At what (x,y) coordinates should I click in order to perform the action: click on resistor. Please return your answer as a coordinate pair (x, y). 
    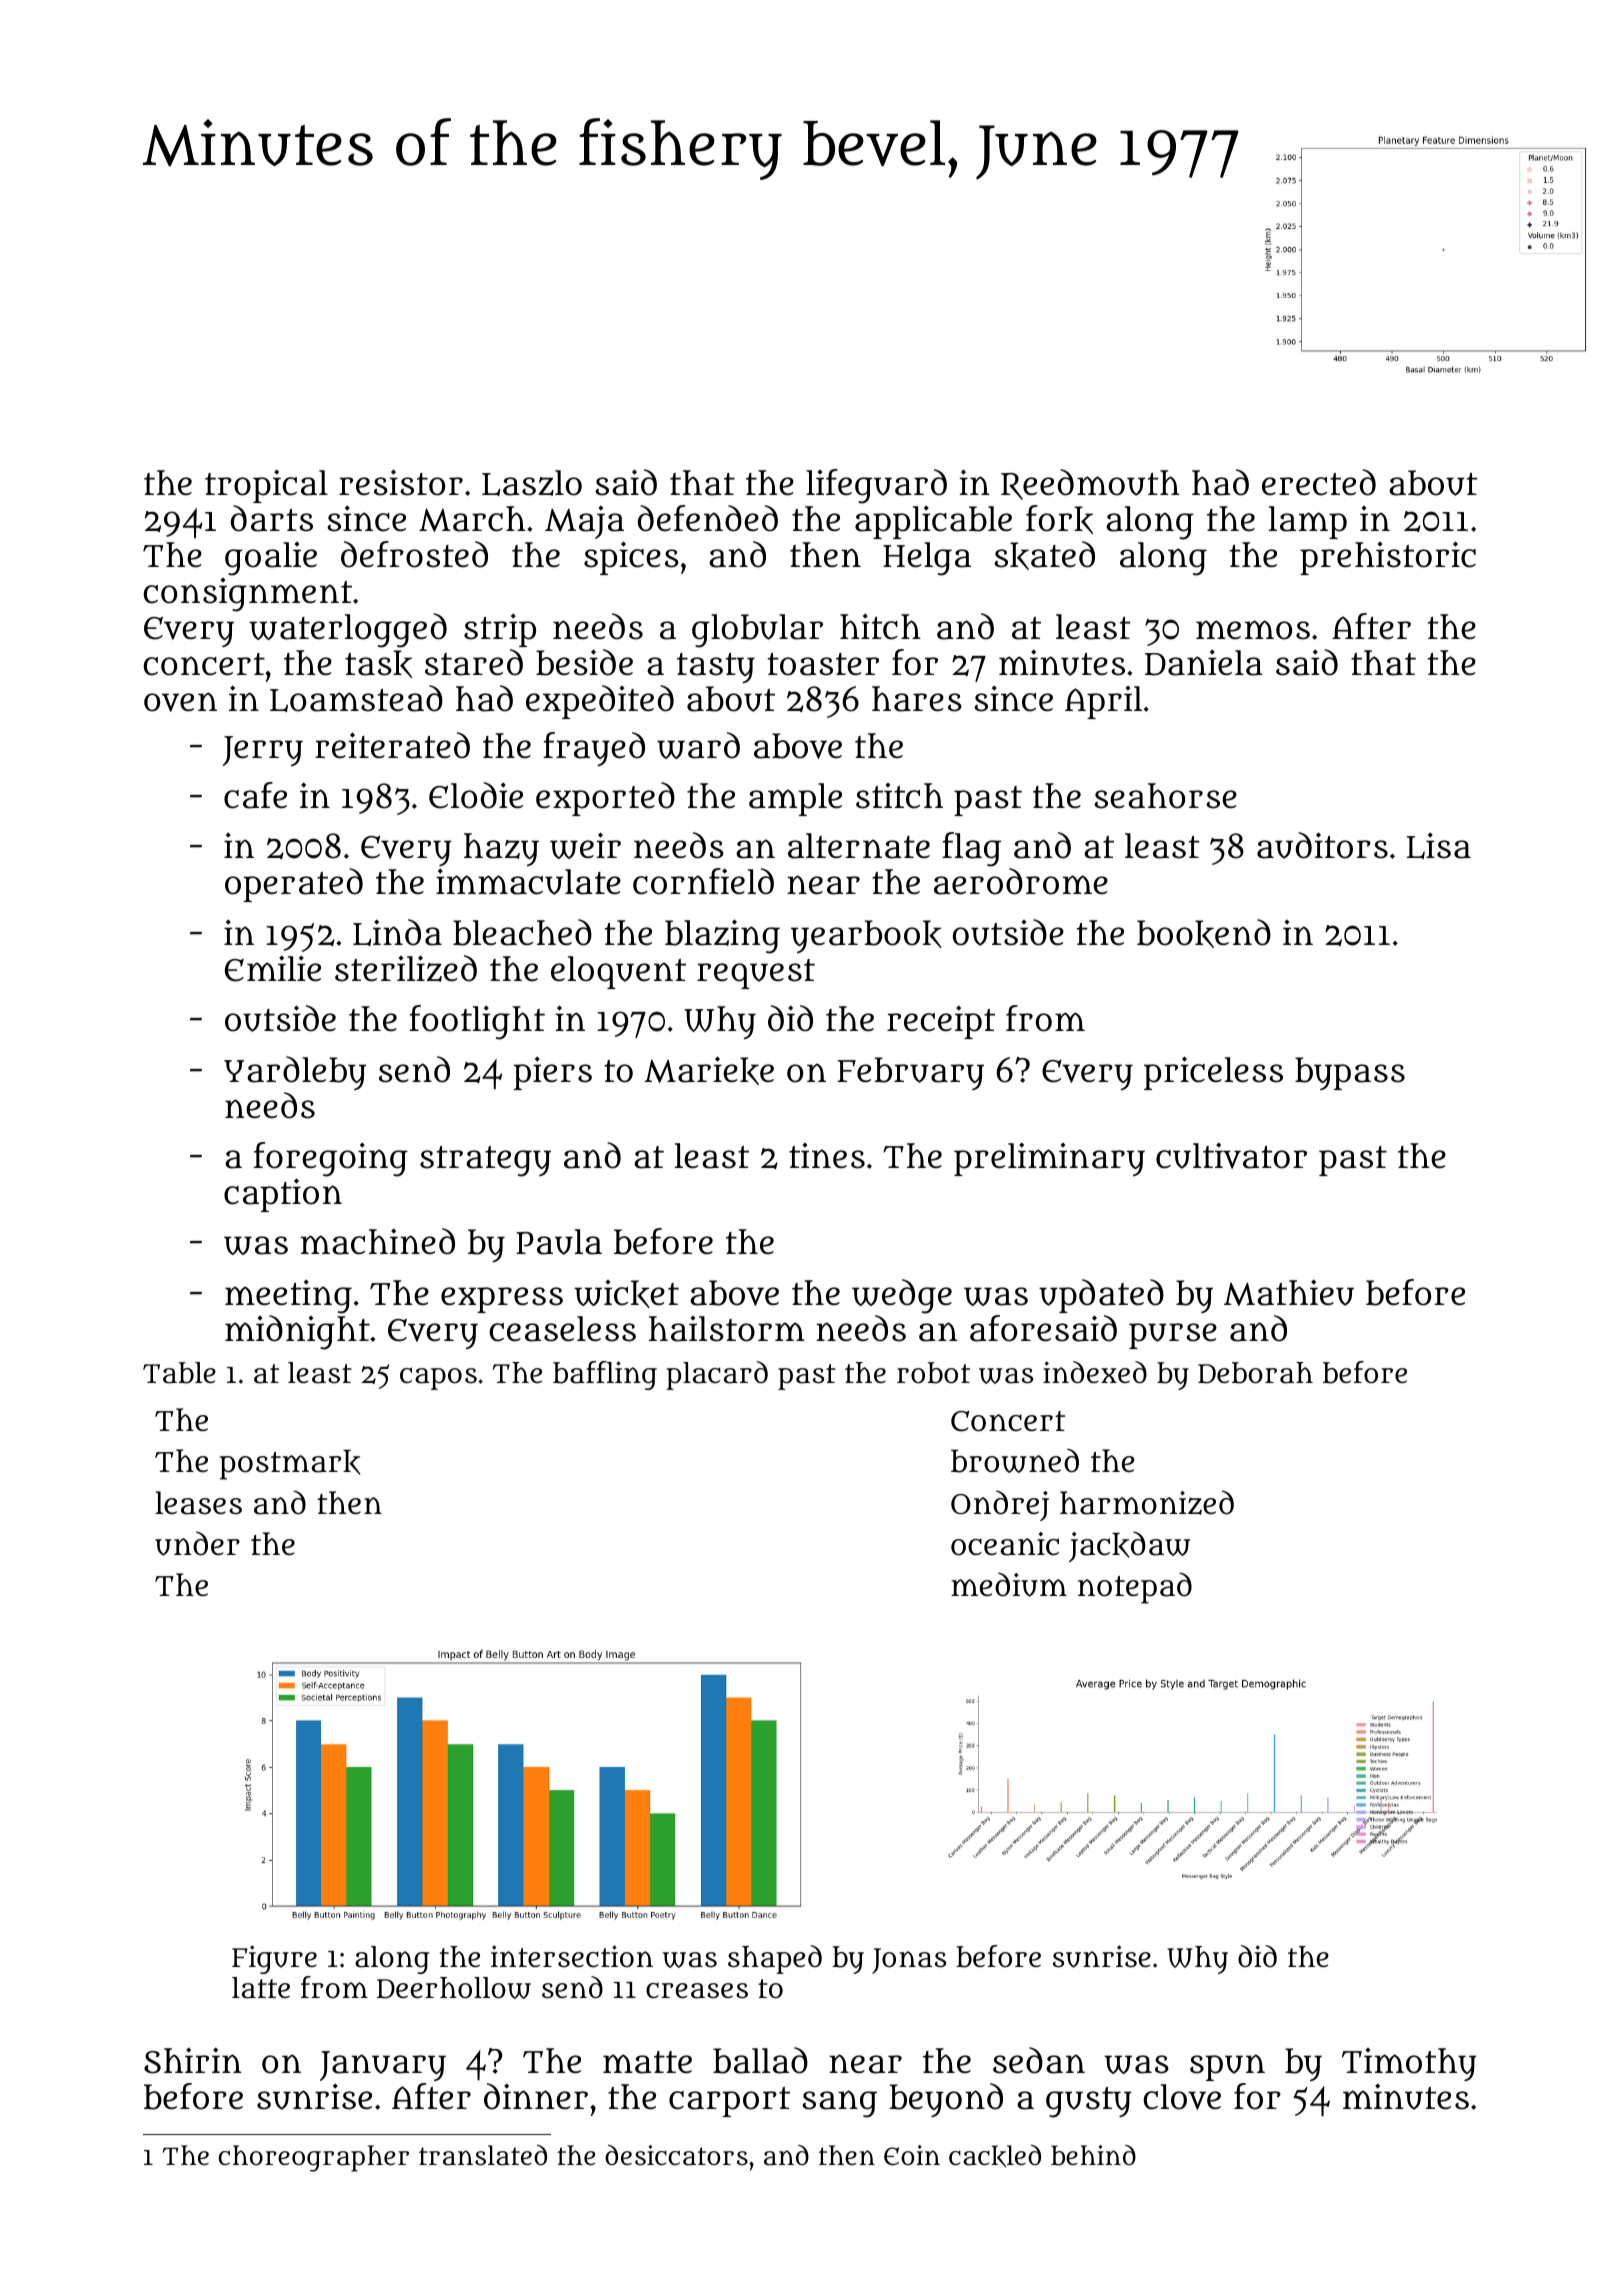
    Looking at the image, I should click on (401, 482).
